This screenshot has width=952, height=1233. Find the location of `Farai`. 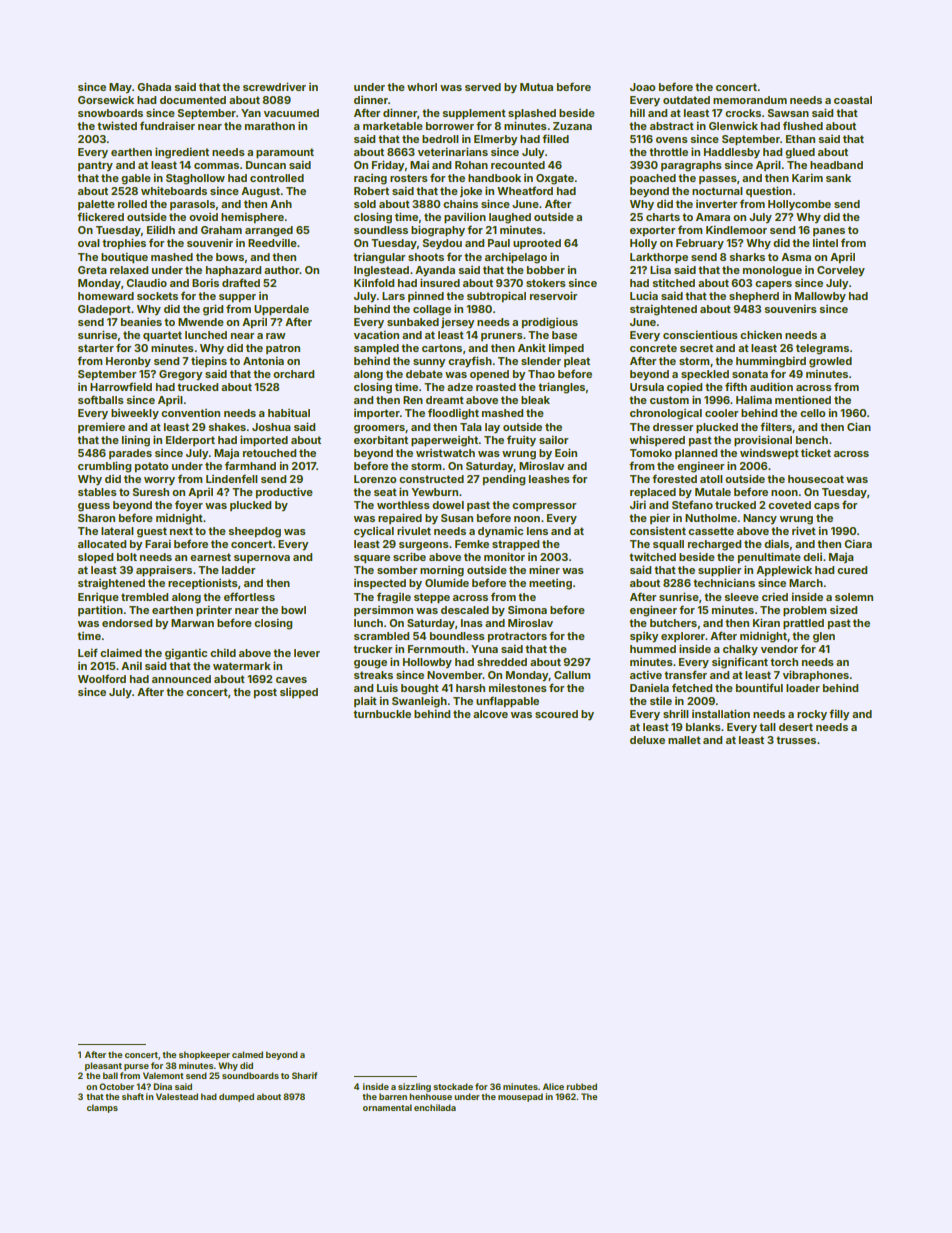

Farai is located at coordinates (158, 543).
